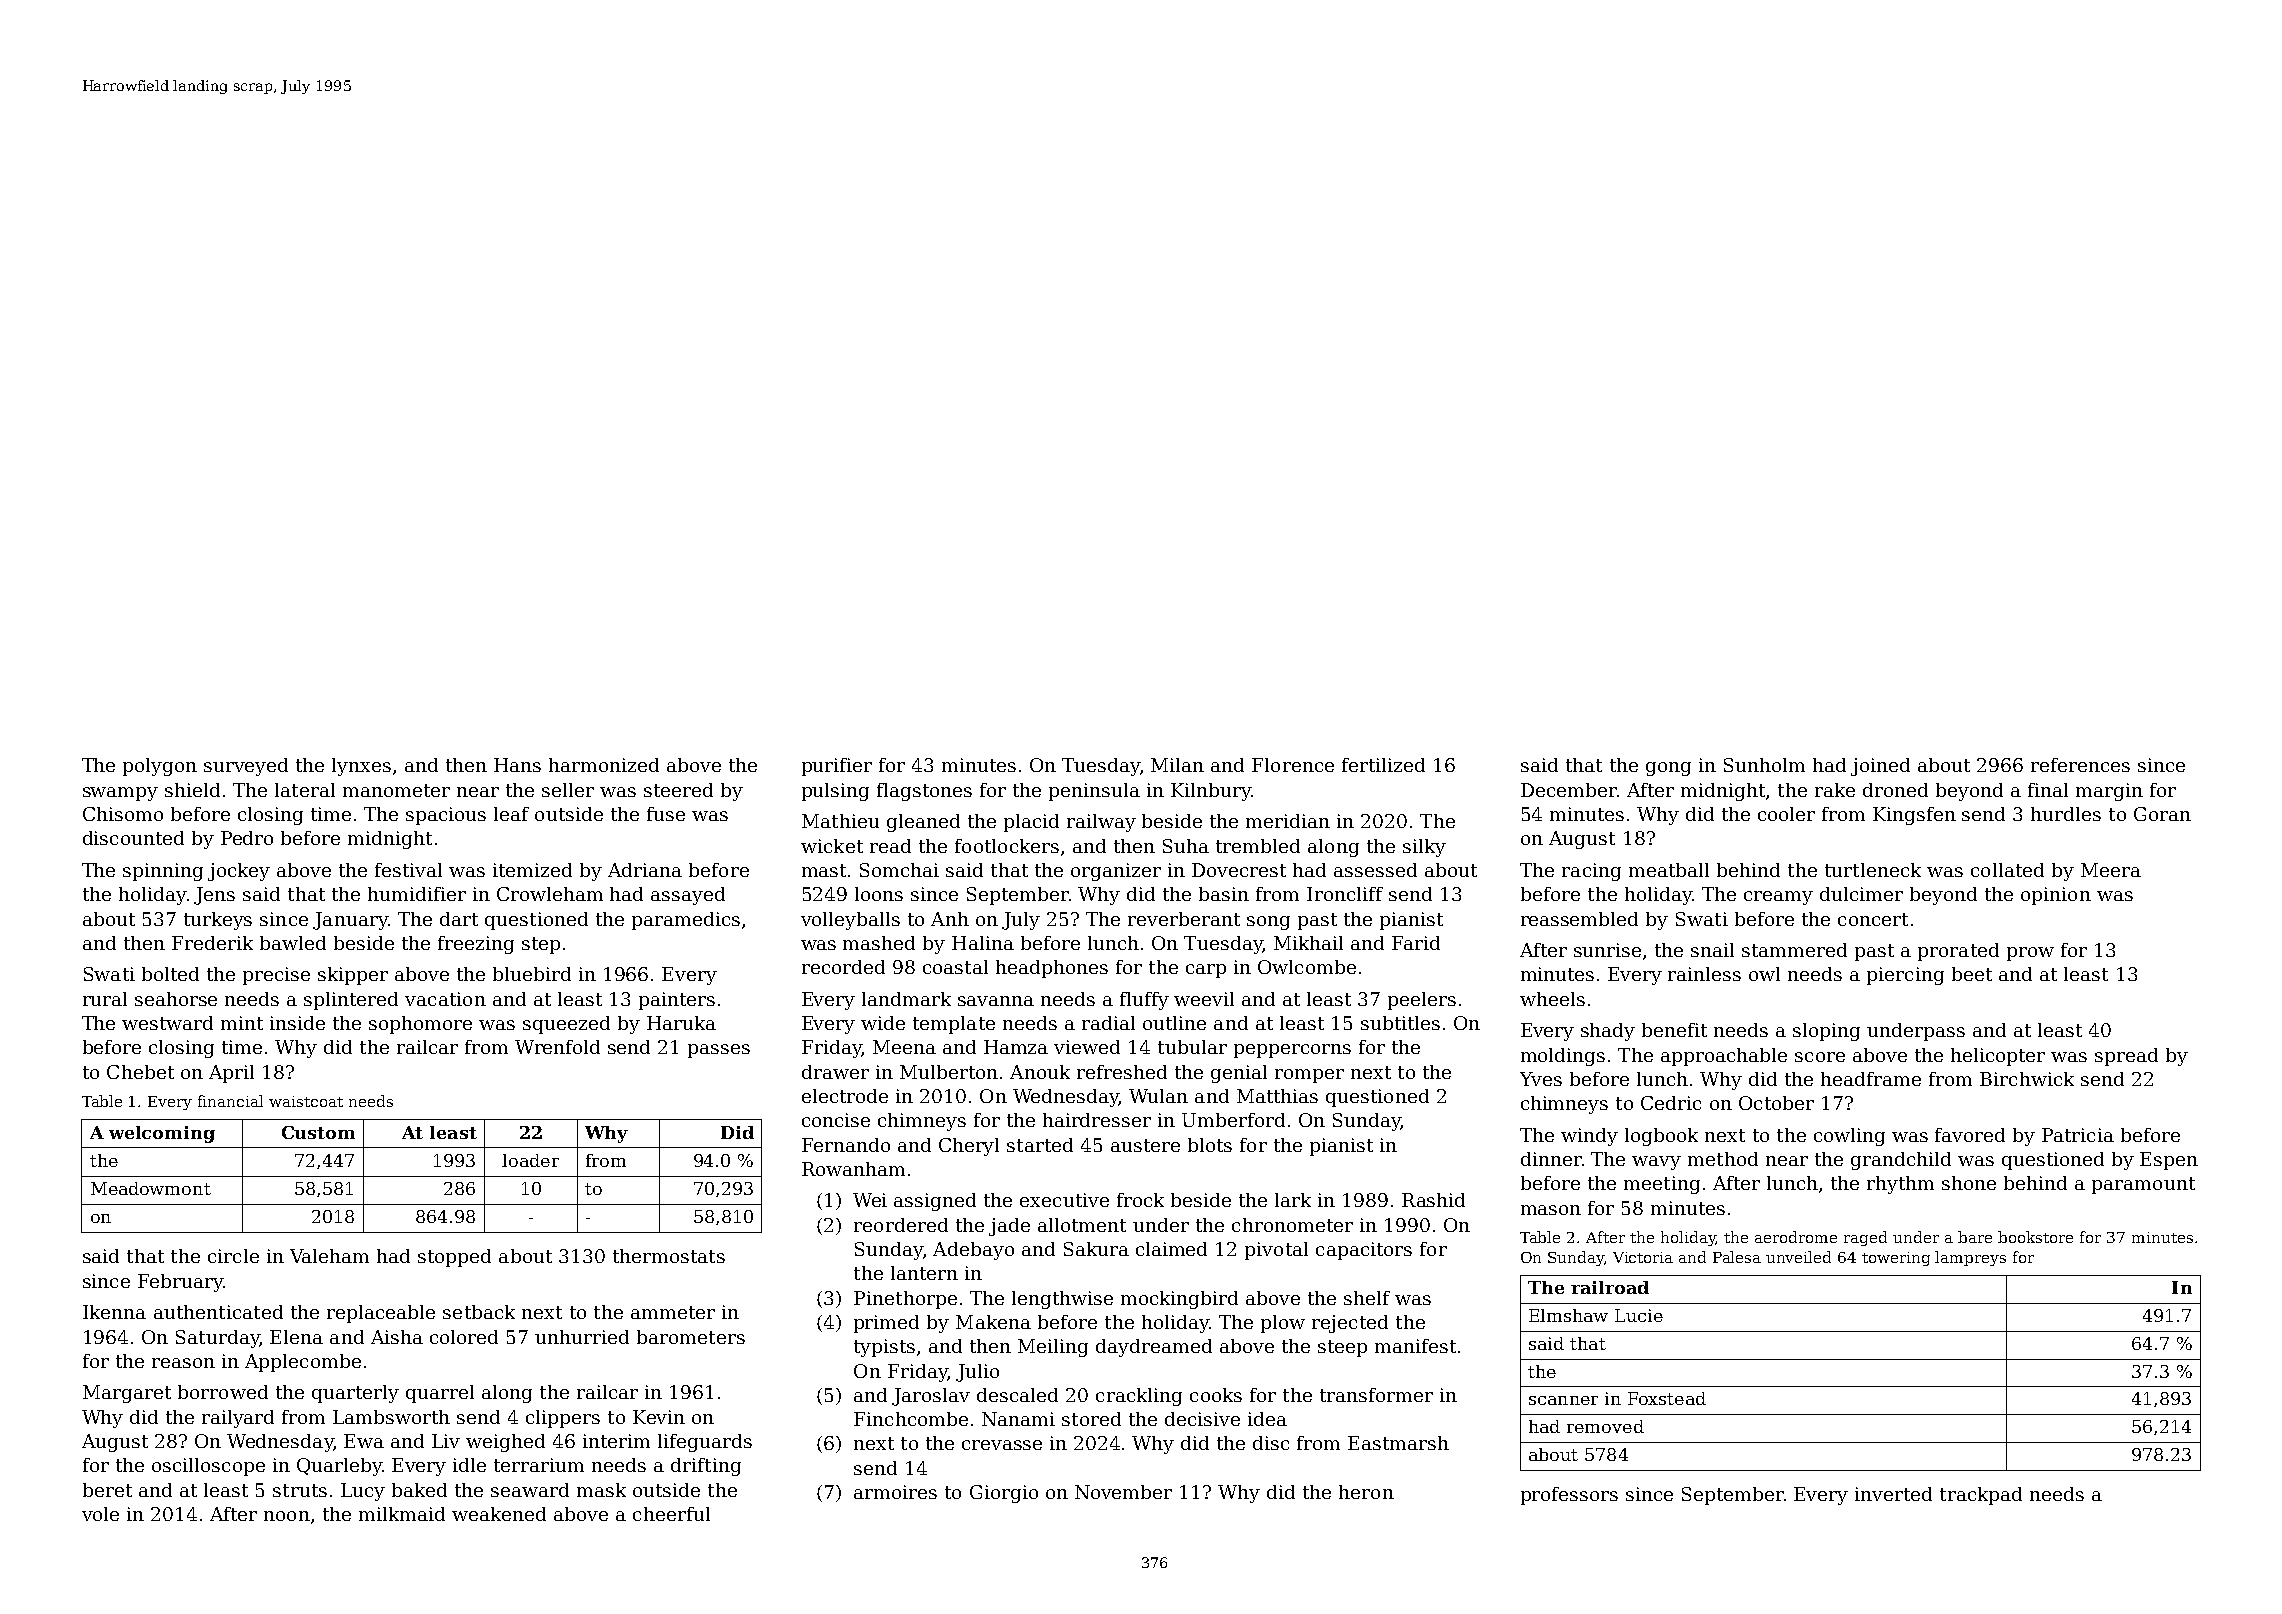 Image resolution: width=2282 pixels, height=1614 pixels. What do you see at coordinates (2080, 765) in the screenshot?
I see `references` at bounding box center [2080, 765].
